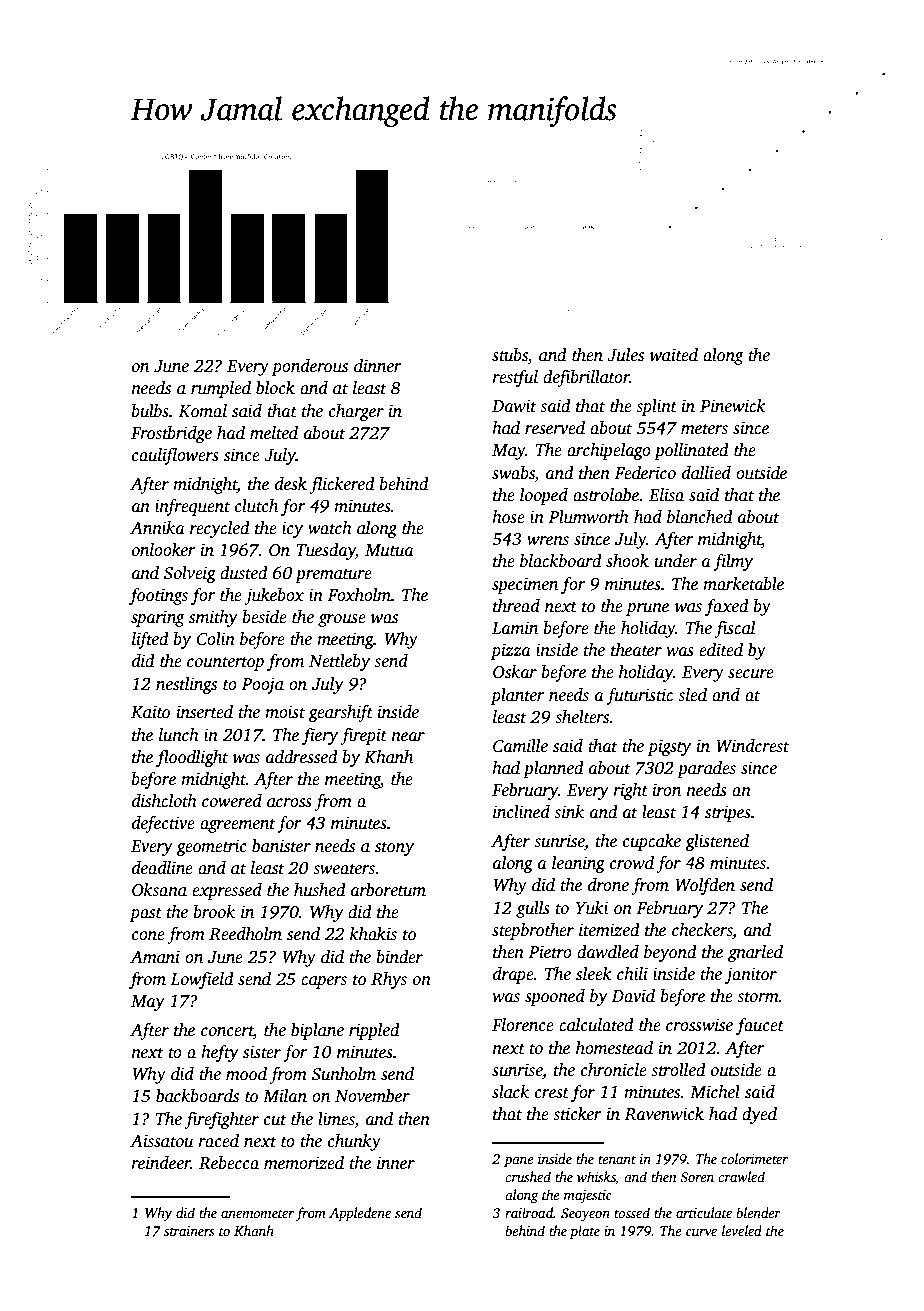  What do you see at coordinates (743, 584) in the screenshot?
I see `marketable` at bounding box center [743, 584].
